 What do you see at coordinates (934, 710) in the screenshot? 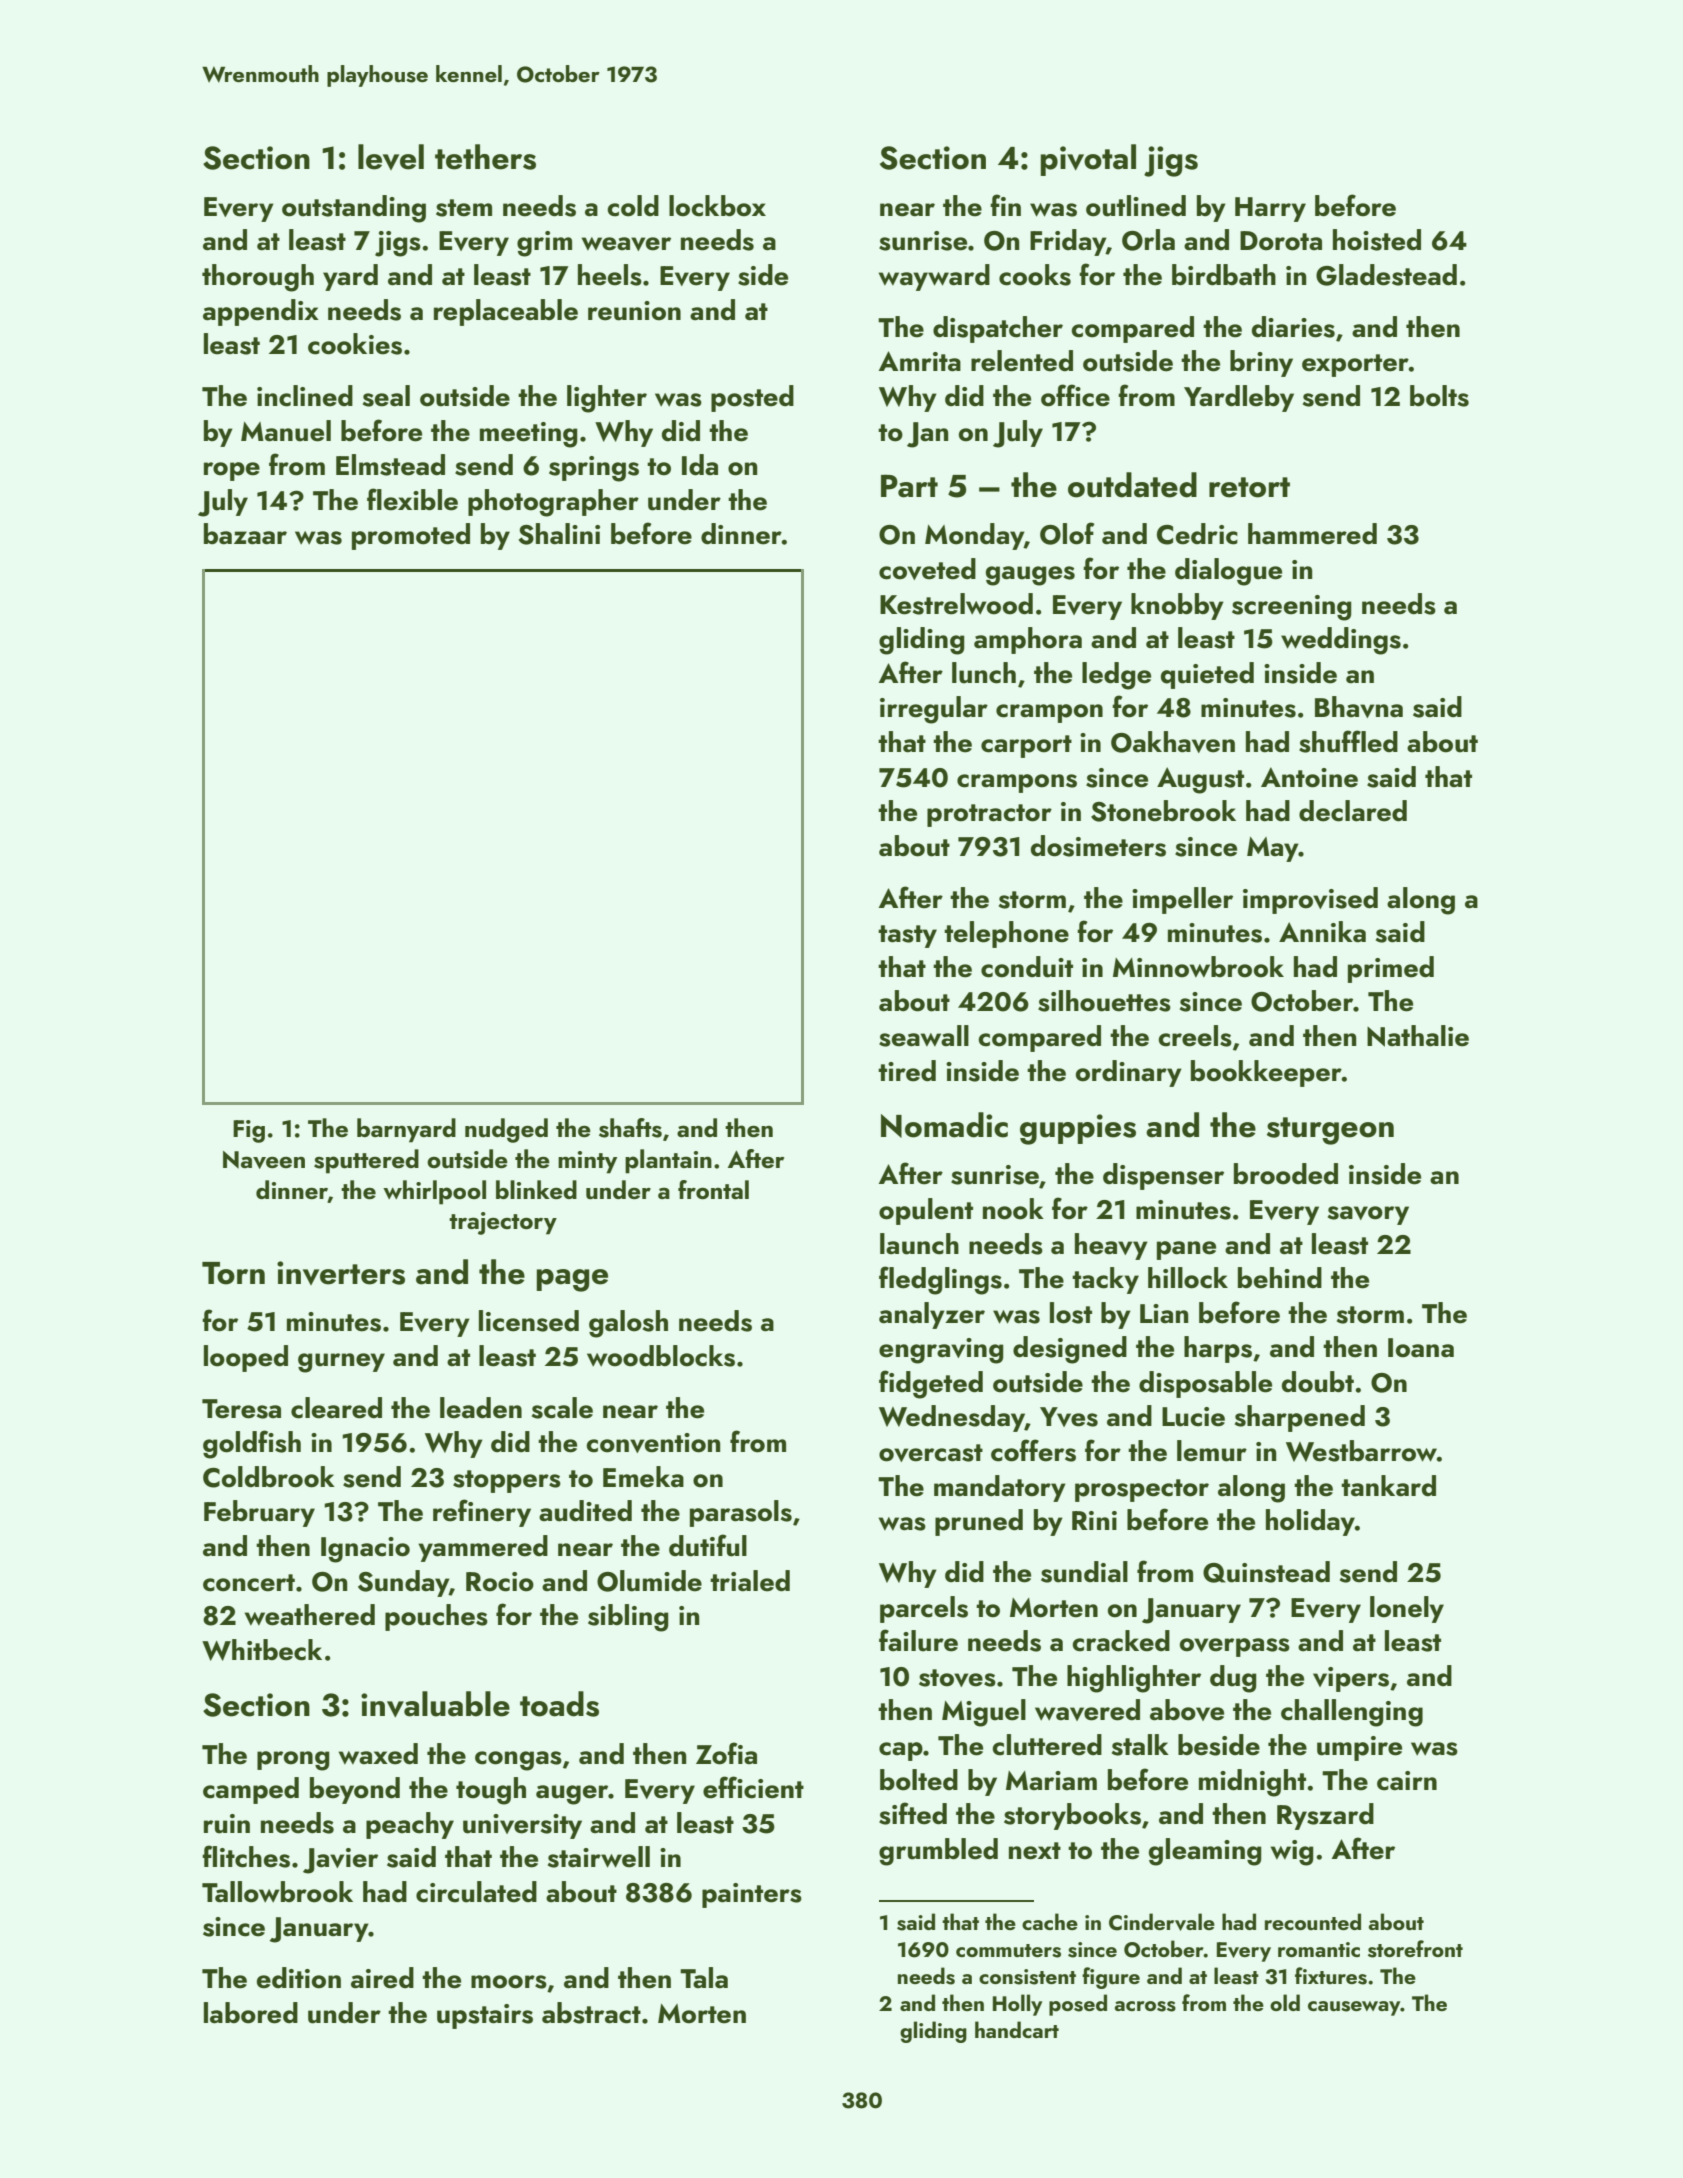
I see `irregular` at bounding box center [934, 710].
